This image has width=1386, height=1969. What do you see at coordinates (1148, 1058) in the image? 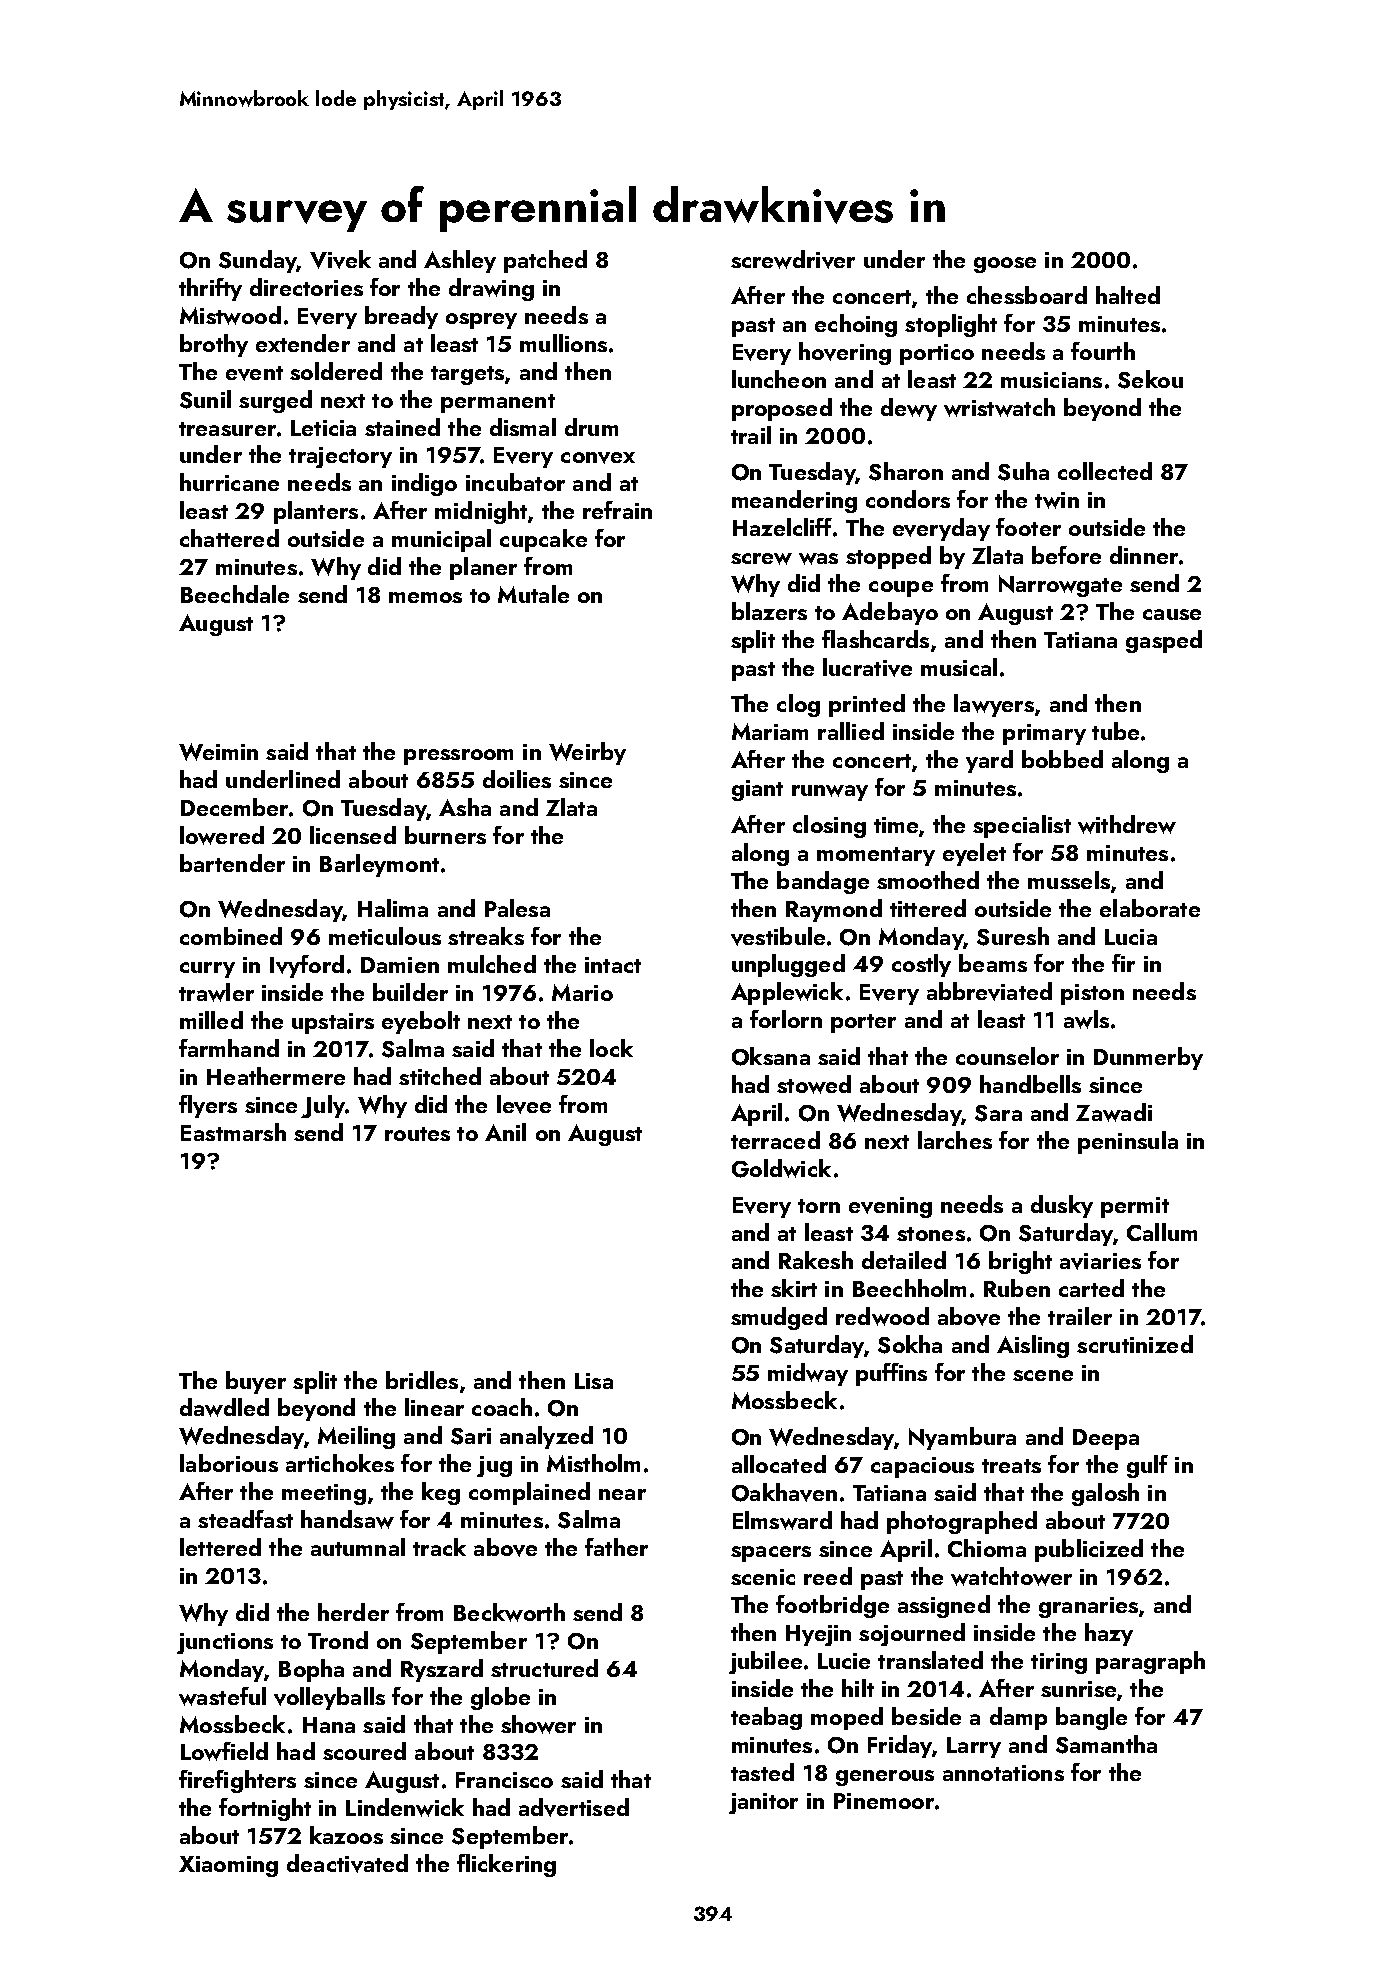
I see `Dunmerby` at bounding box center [1148, 1058].
